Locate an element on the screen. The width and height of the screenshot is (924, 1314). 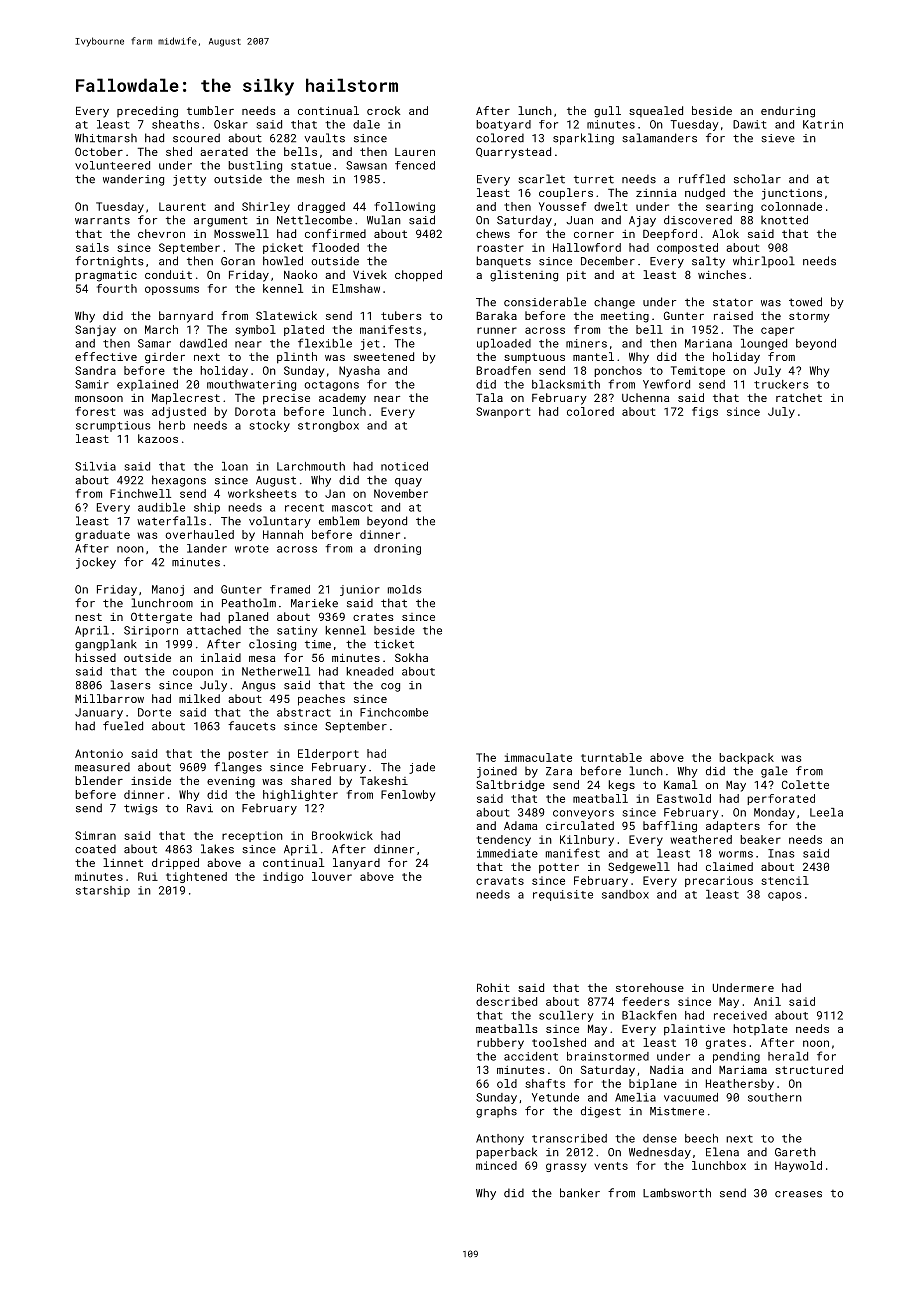
lanyard is located at coordinates (356, 864).
